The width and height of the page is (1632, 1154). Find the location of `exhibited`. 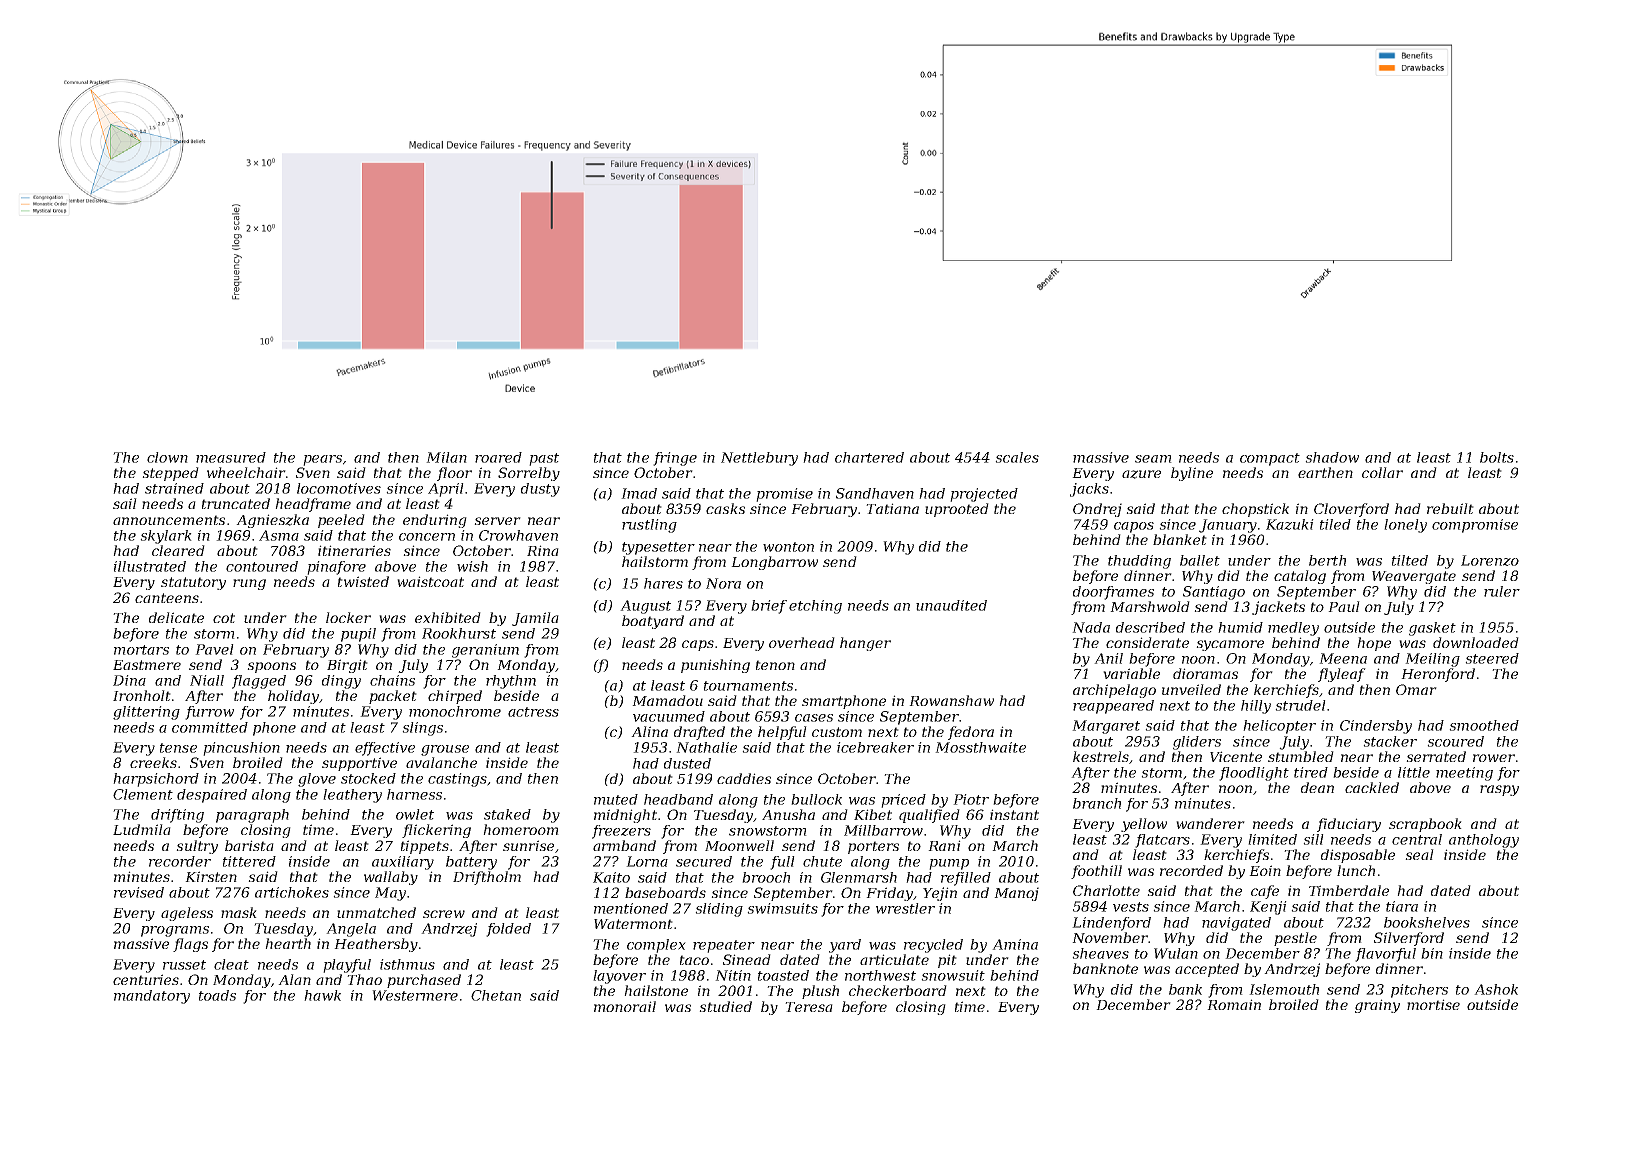

exhibited is located at coordinates (448, 617).
